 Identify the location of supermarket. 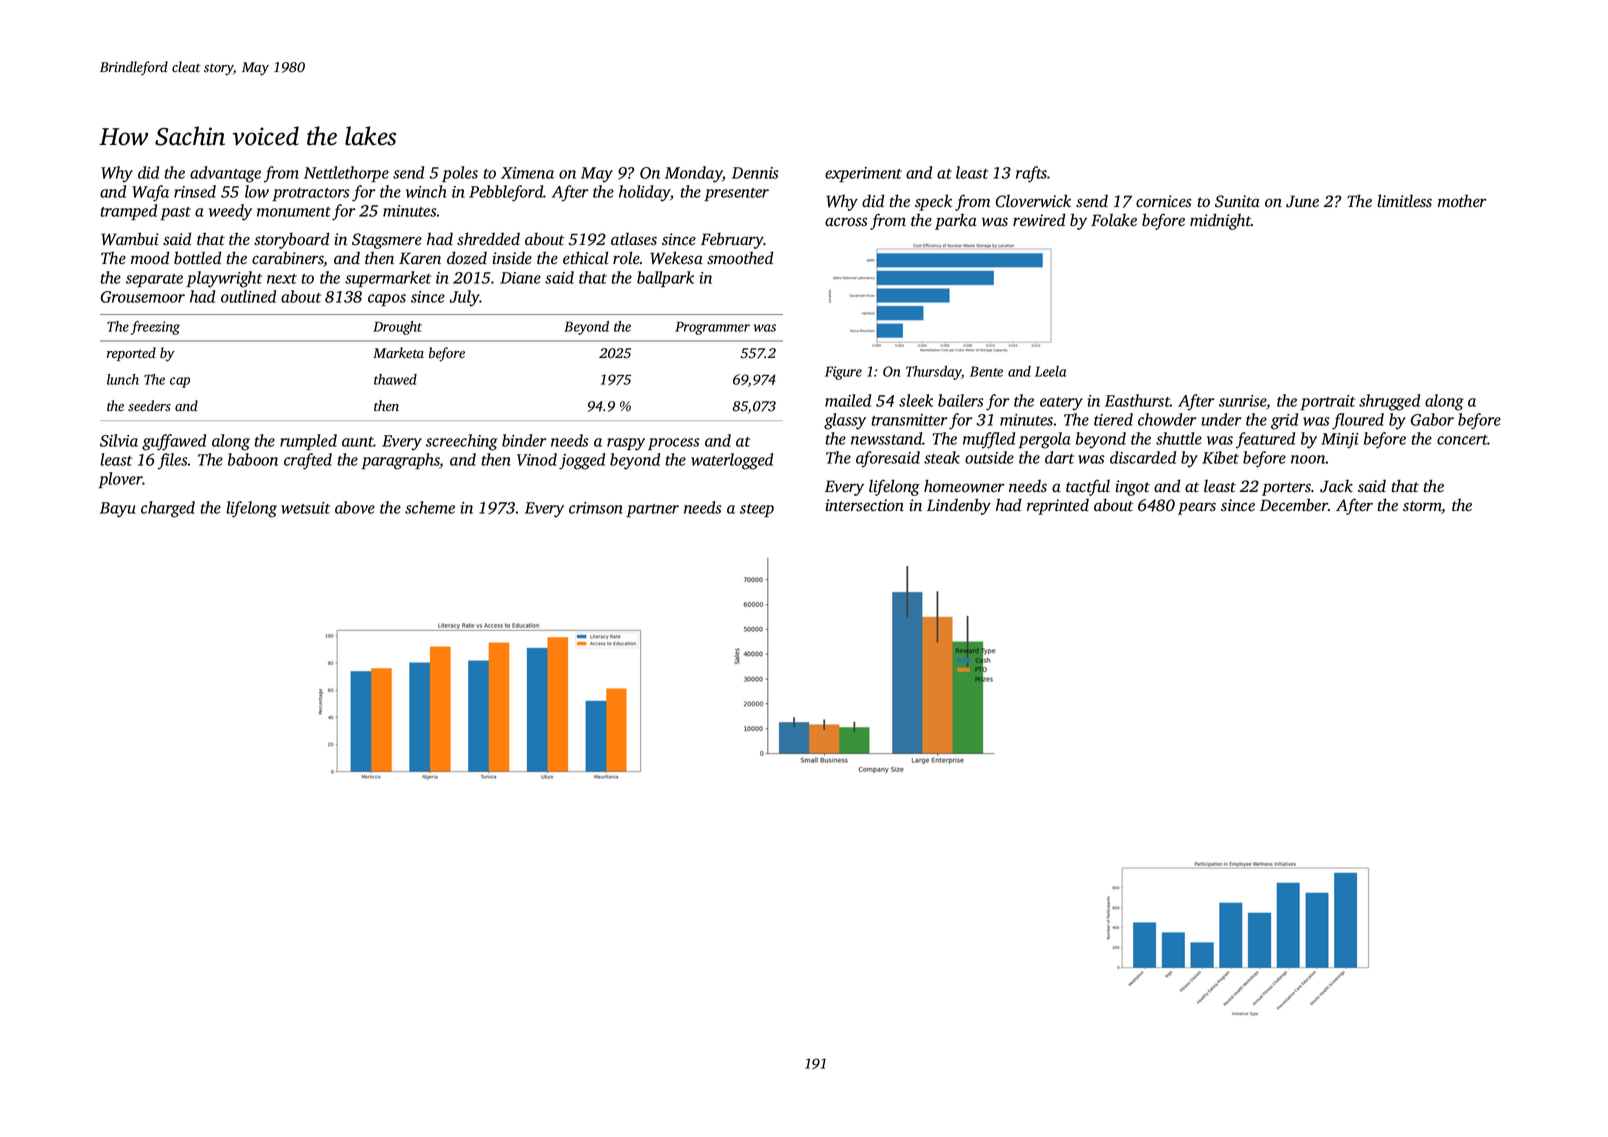
(388, 279).
